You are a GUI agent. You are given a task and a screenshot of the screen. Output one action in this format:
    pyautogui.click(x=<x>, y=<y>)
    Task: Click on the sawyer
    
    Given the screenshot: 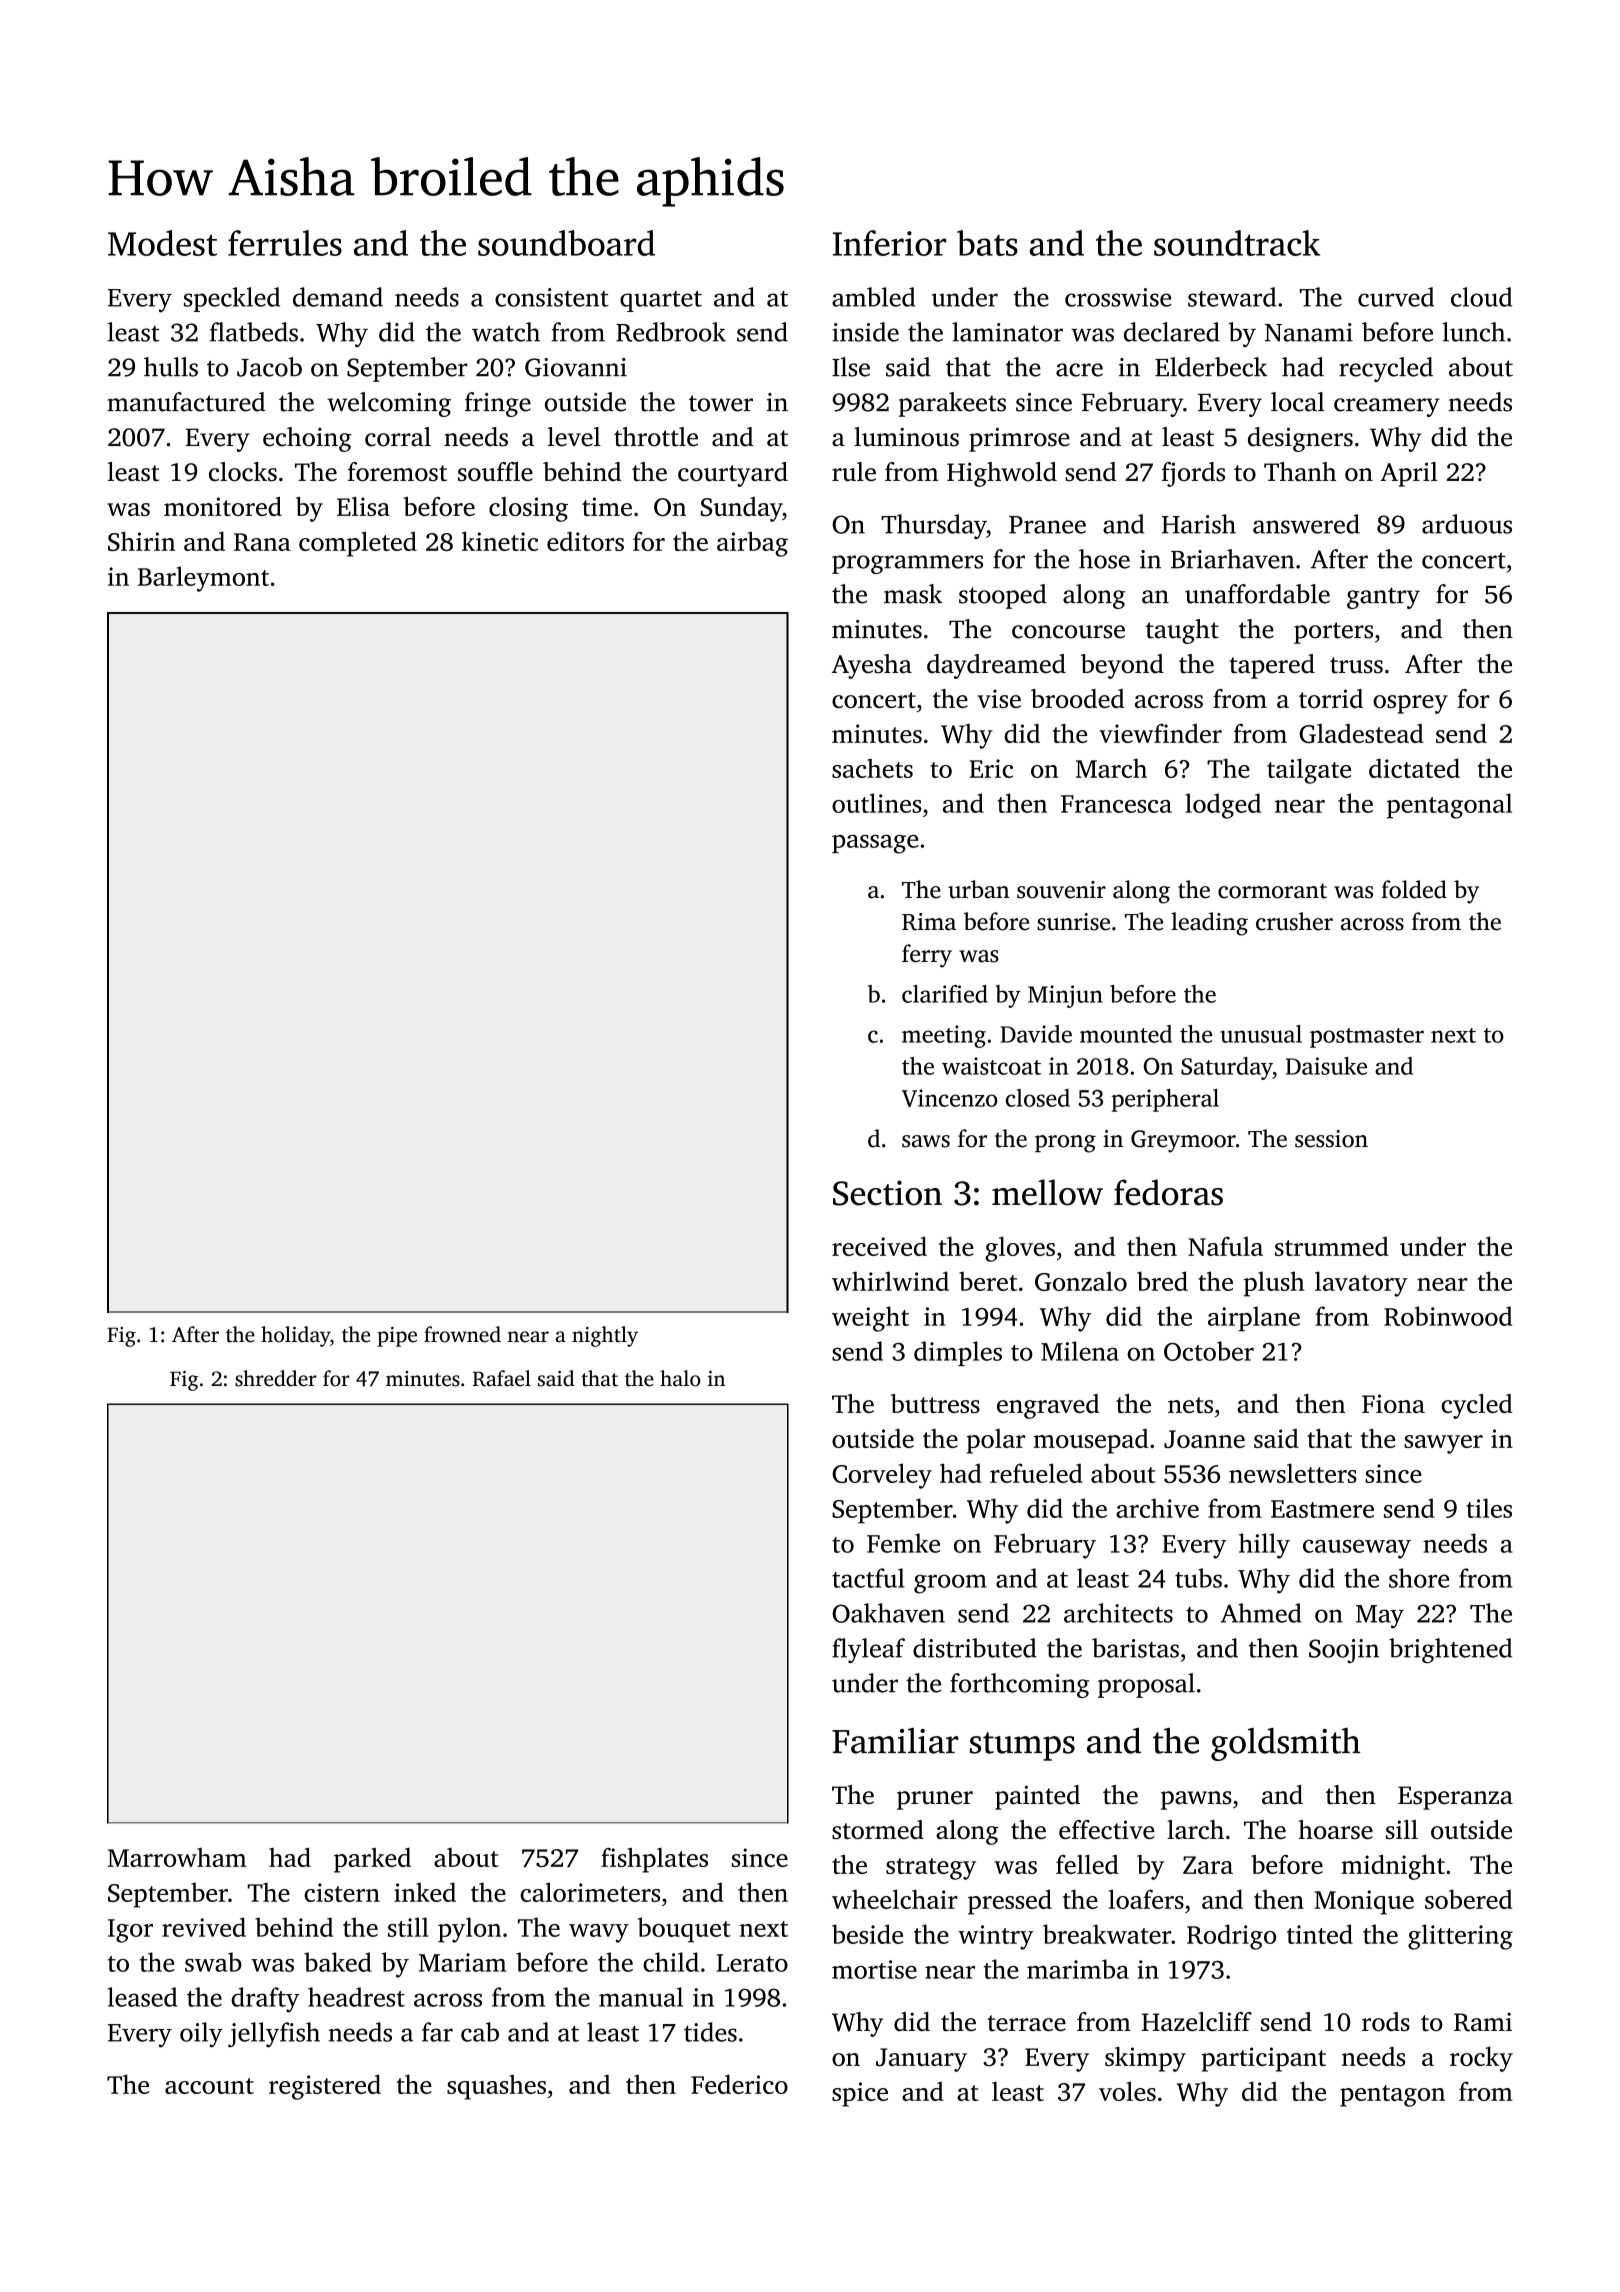 What is the action you would take?
    pyautogui.click(x=1443, y=1444)
